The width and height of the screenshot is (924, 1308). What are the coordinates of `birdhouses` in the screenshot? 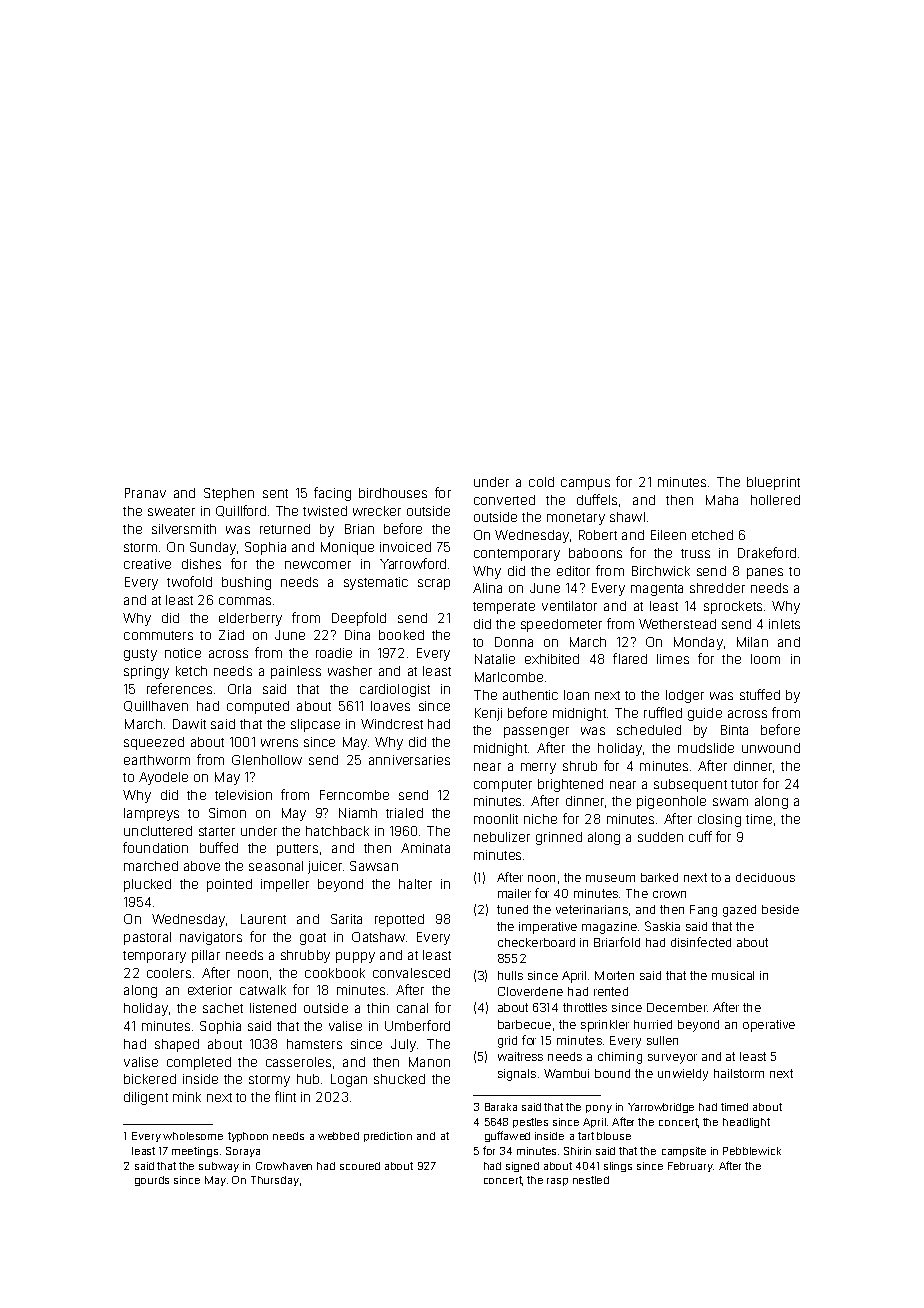 It's located at (393, 493).
